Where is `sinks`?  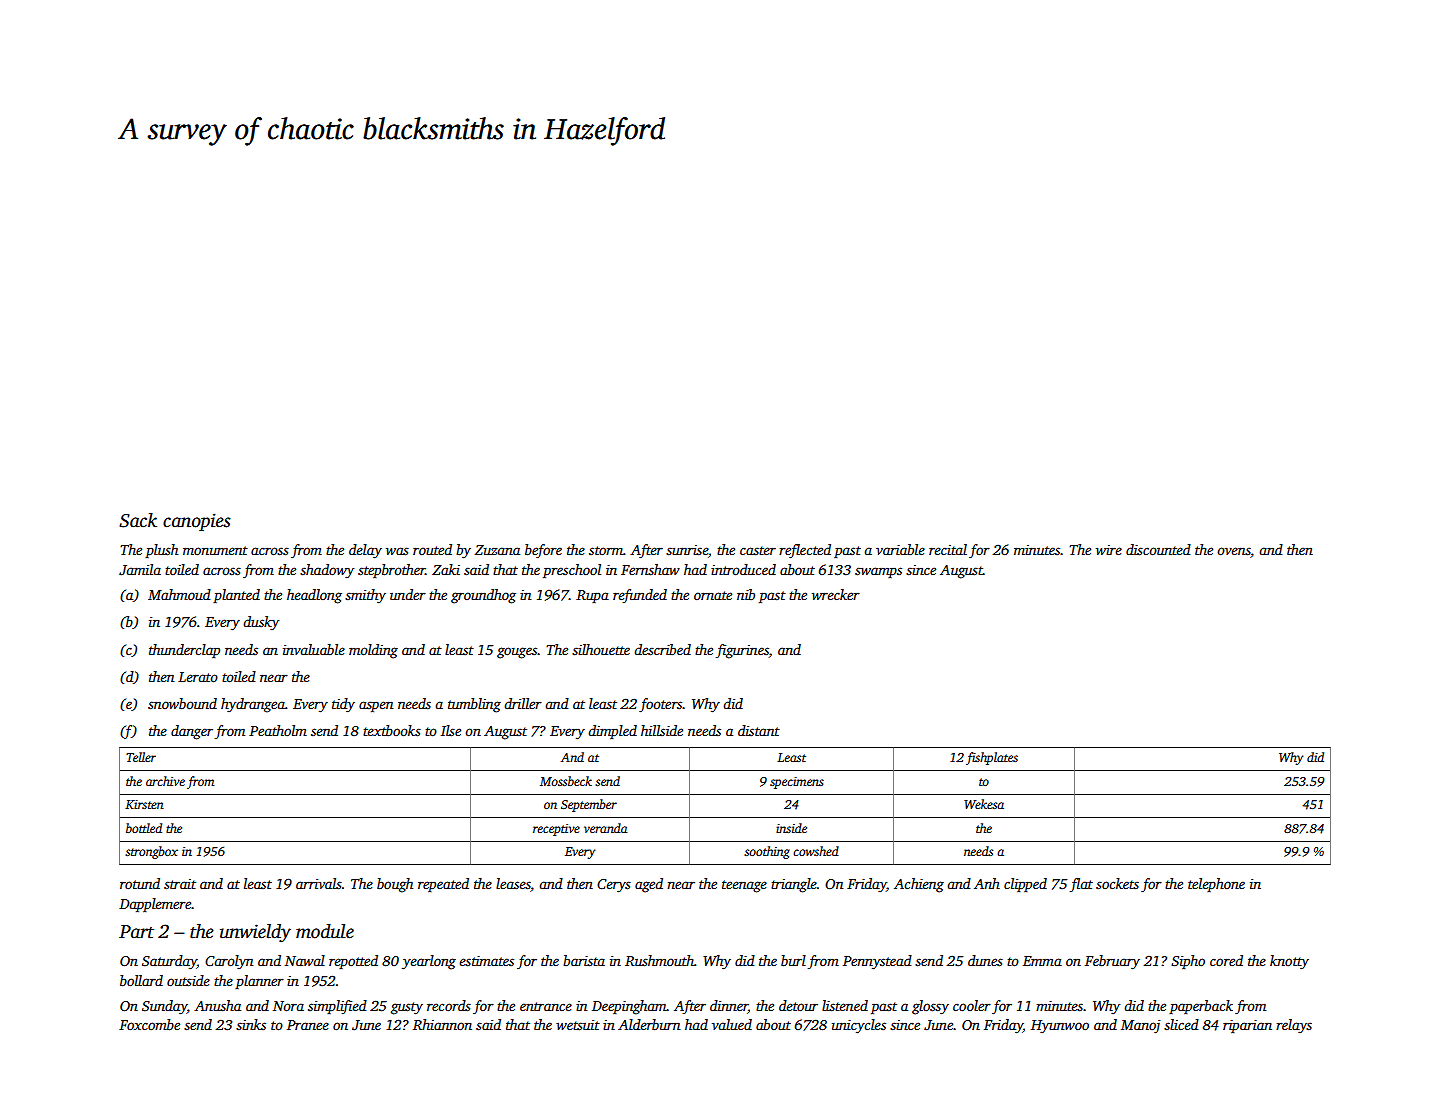
sinks is located at coordinates (251, 1024).
